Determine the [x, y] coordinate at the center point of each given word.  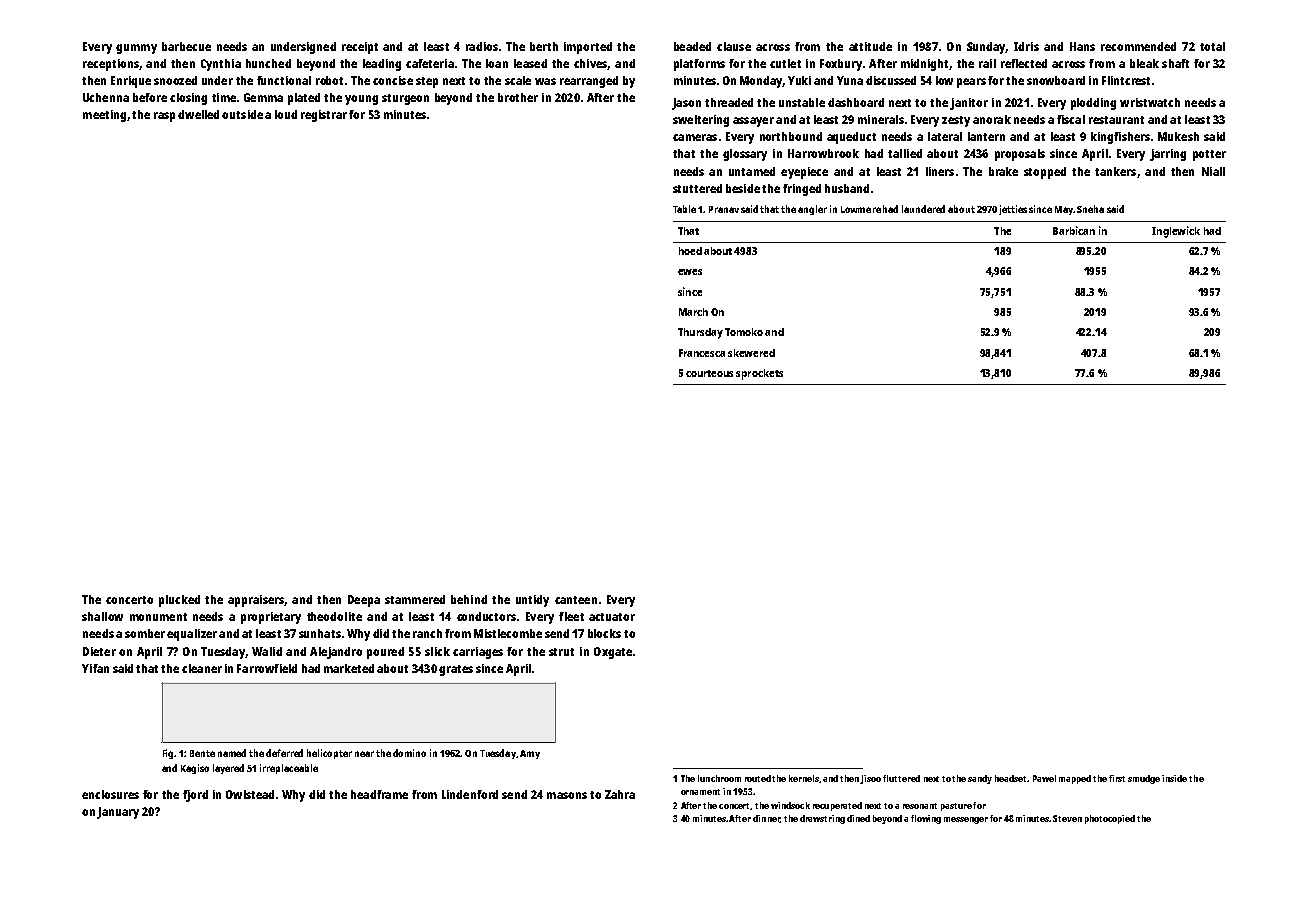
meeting [104, 116]
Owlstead [250, 794]
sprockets [759, 374]
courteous [709, 373]
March [693, 312]
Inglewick [1176, 232]
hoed [690, 251]
